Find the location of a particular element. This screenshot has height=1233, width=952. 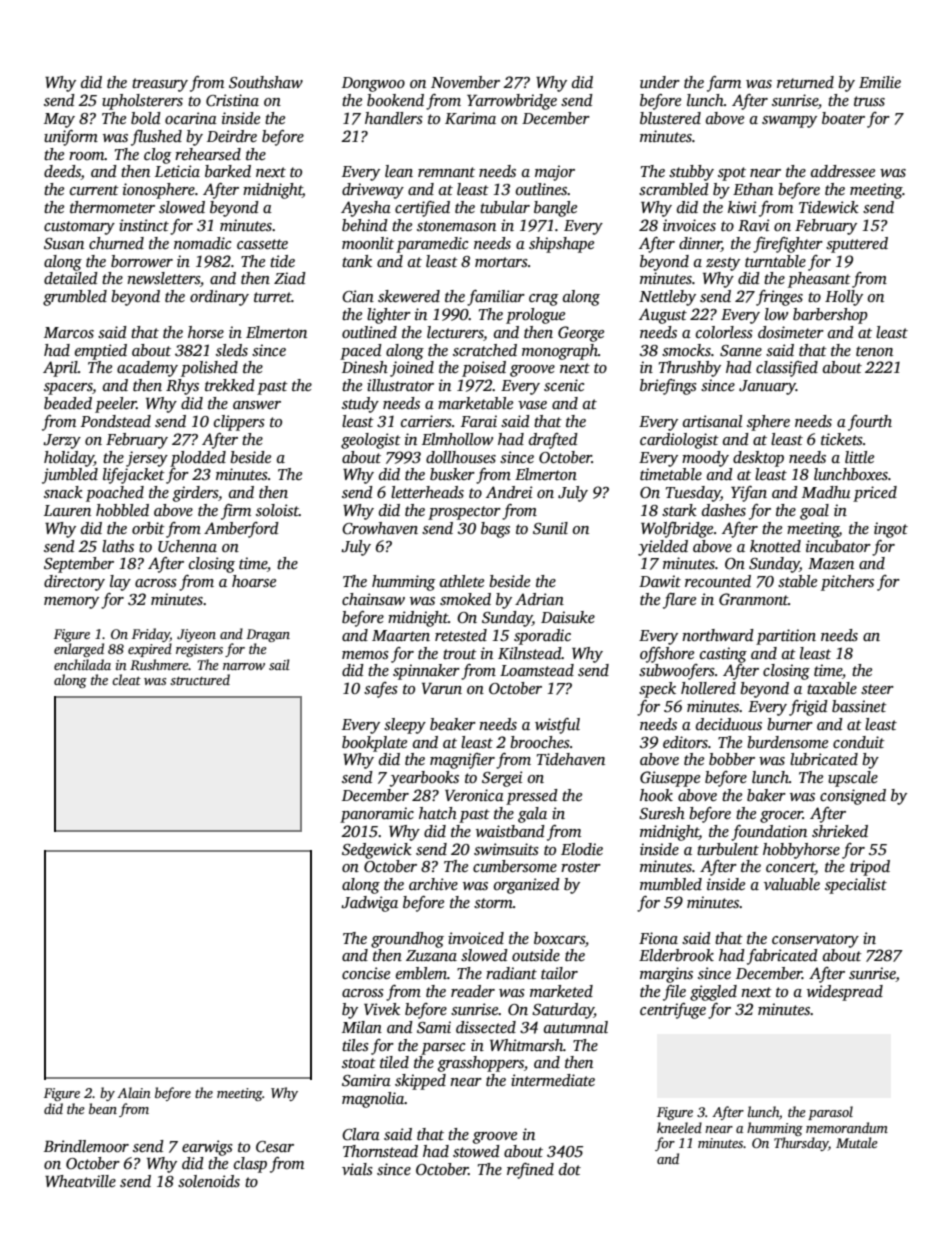

Granmont is located at coordinates (753, 599).
